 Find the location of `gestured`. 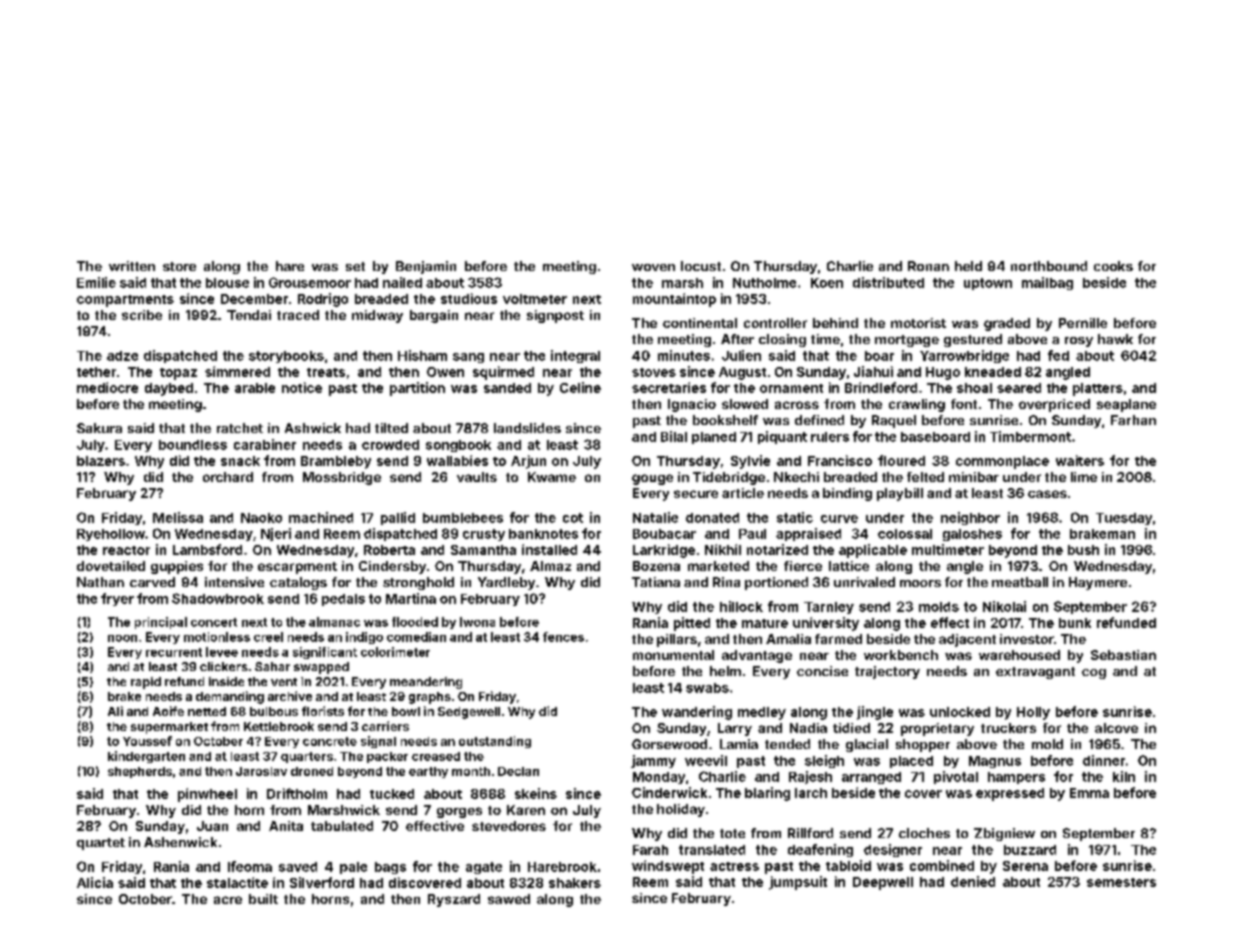

gestured is located at coordinates (973, 340).
